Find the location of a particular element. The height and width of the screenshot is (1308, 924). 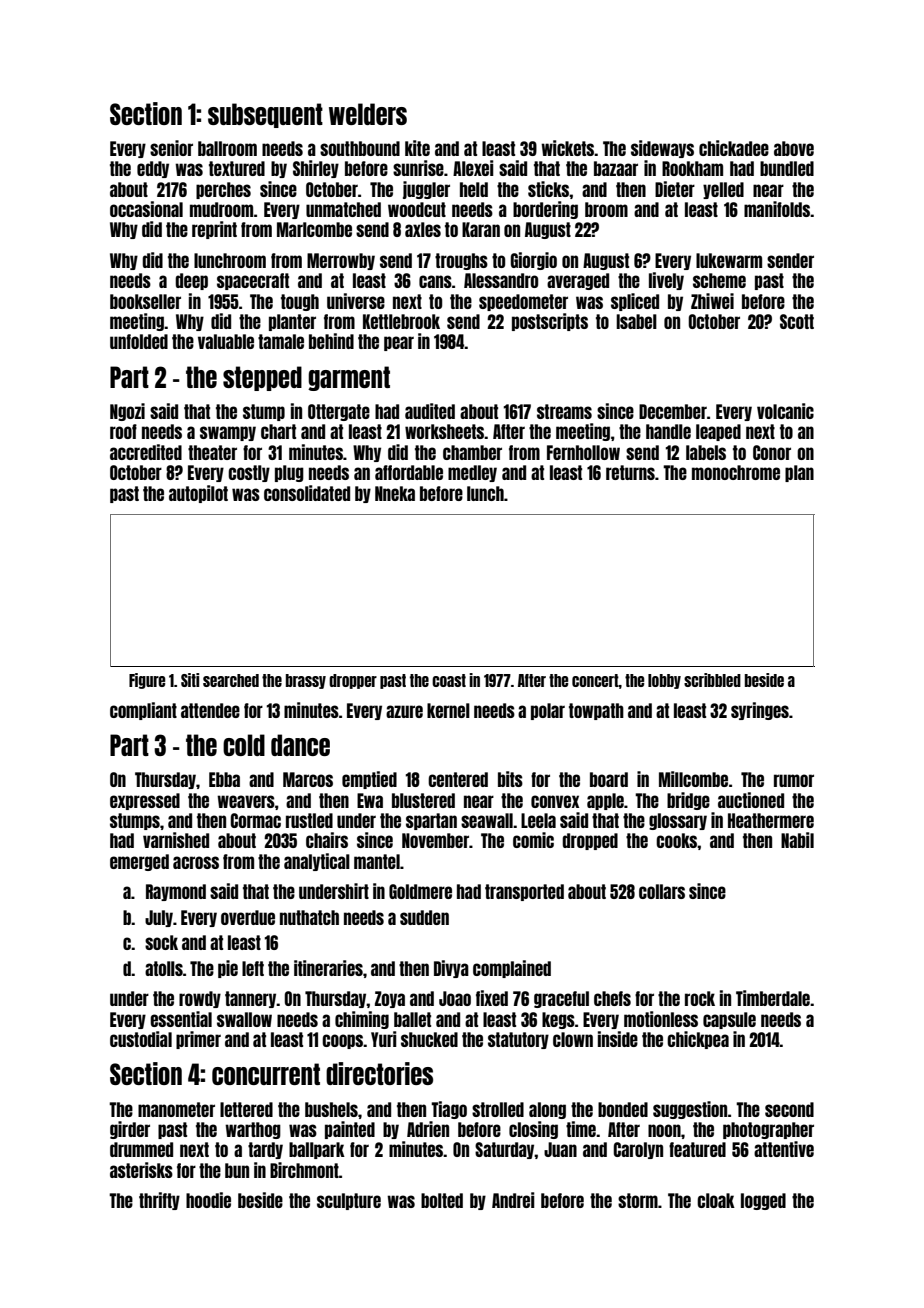

subsequent is located at coordinates (265, 115).
